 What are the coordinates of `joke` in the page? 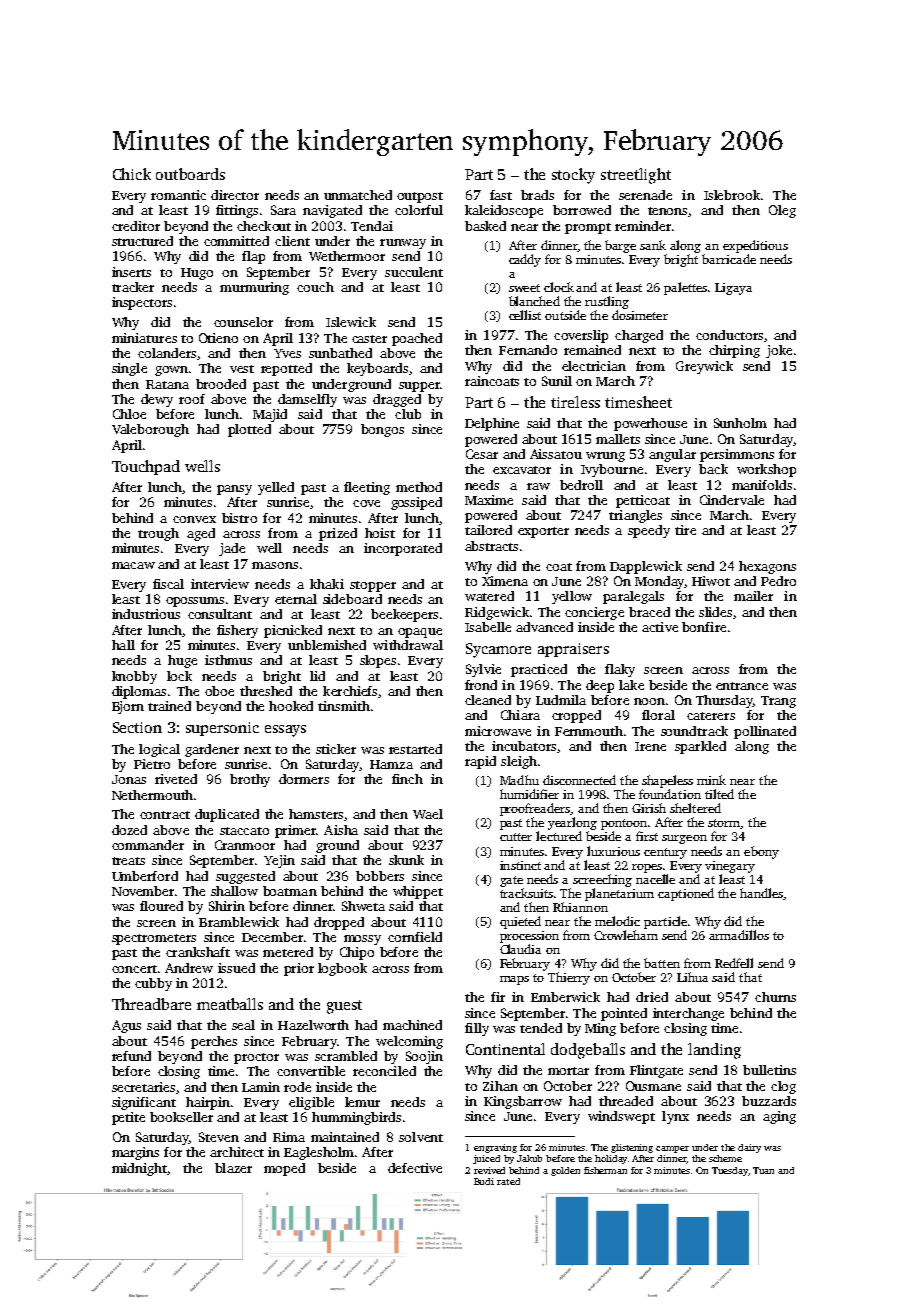 It's located at (779, 351).
